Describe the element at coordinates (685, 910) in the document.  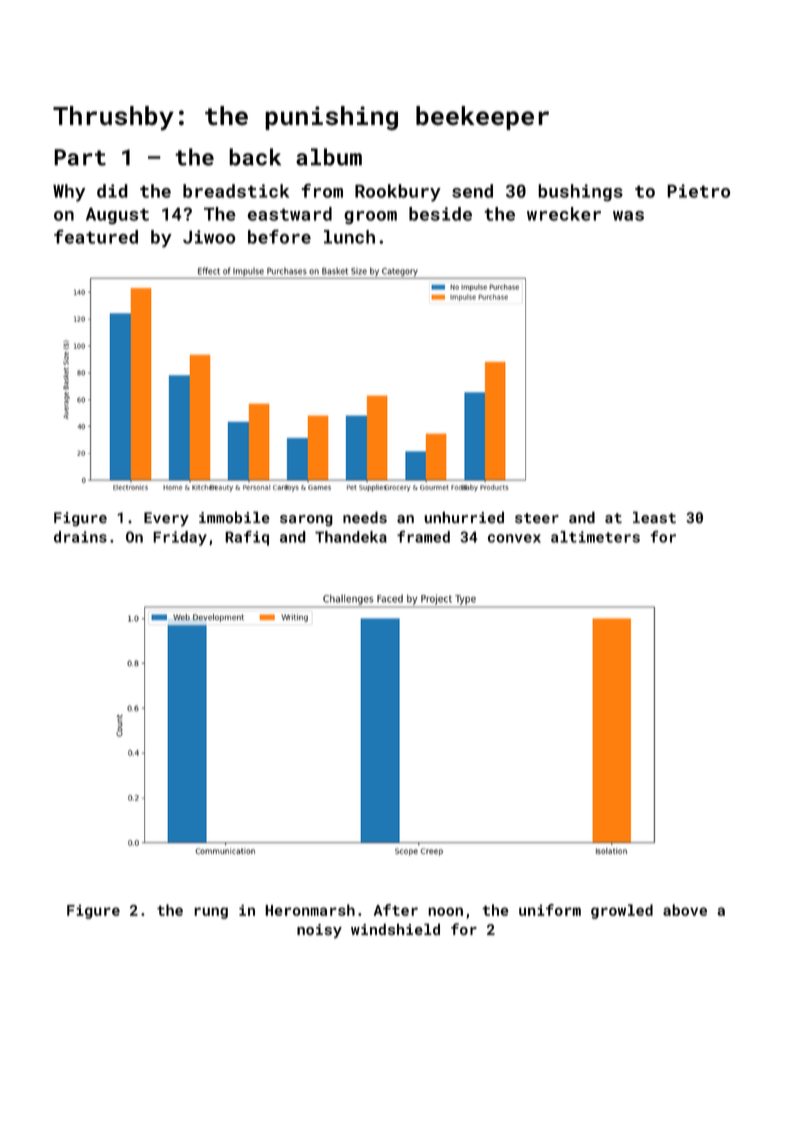
I see `above` at that location.
